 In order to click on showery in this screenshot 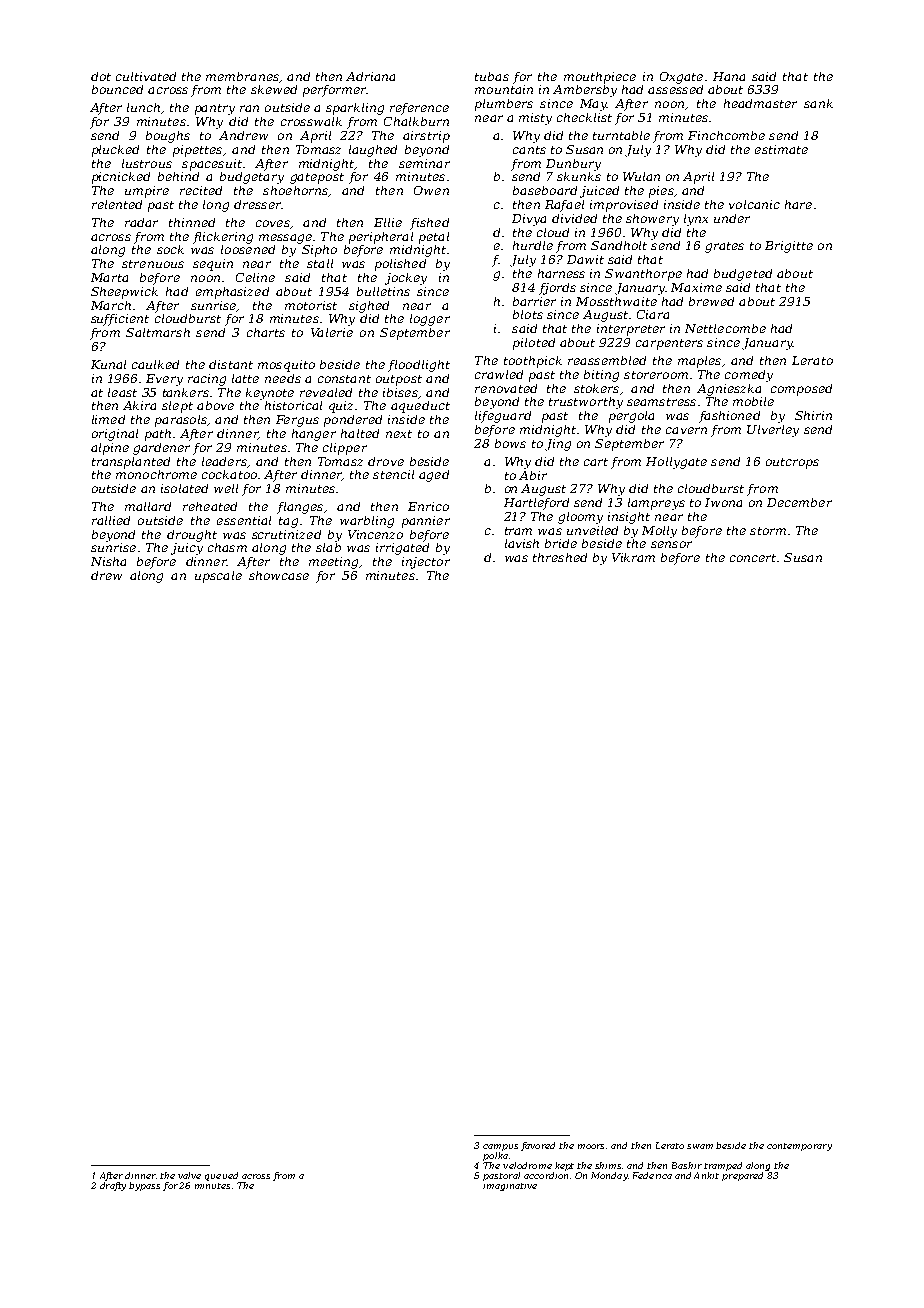, I will do `click(652, 220)`.
